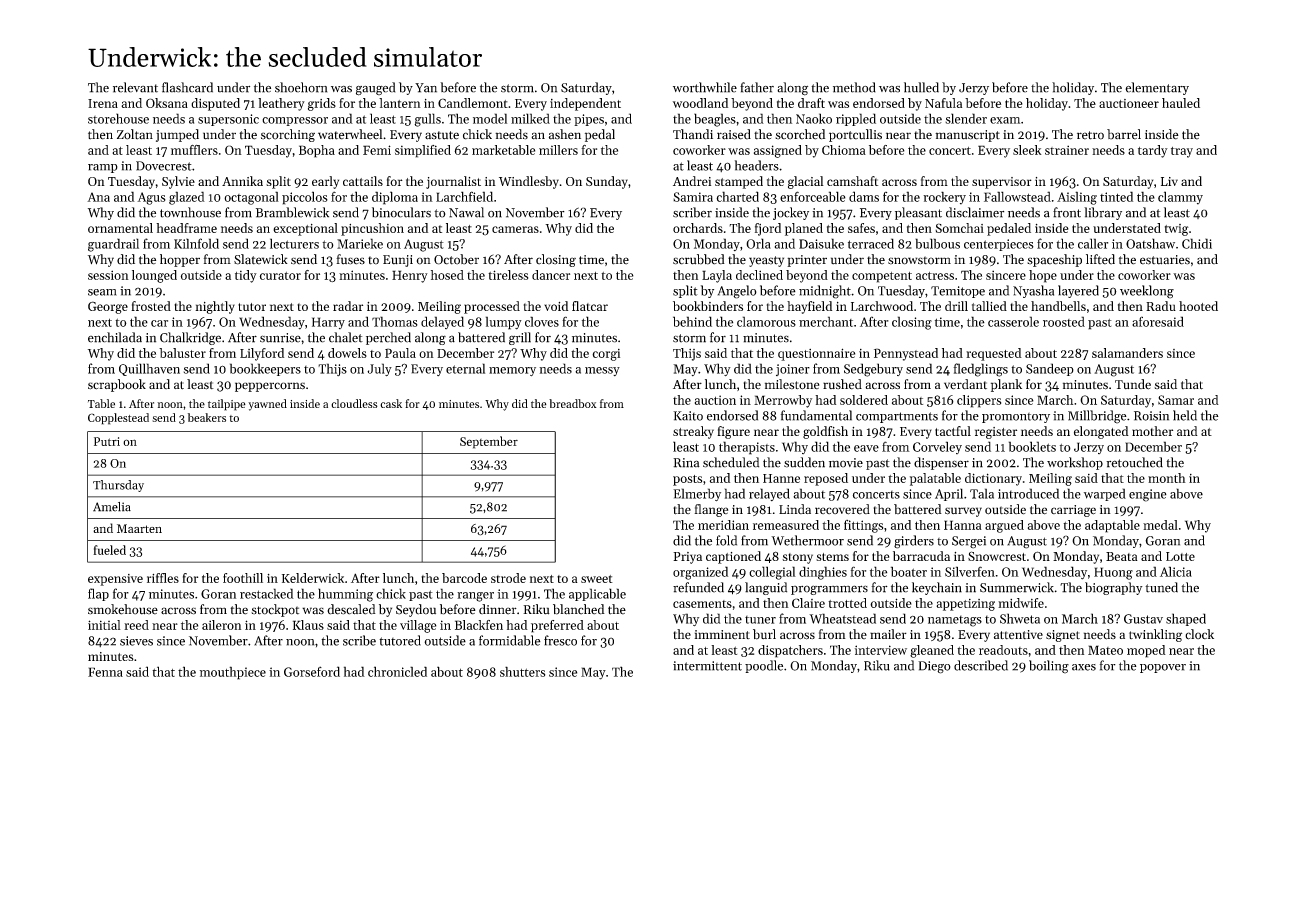 The height and width of the screenshot is (924, 1308). Describe the element at coordinates (1101, 432) in the screenshot. I see `elongated` at that location.
